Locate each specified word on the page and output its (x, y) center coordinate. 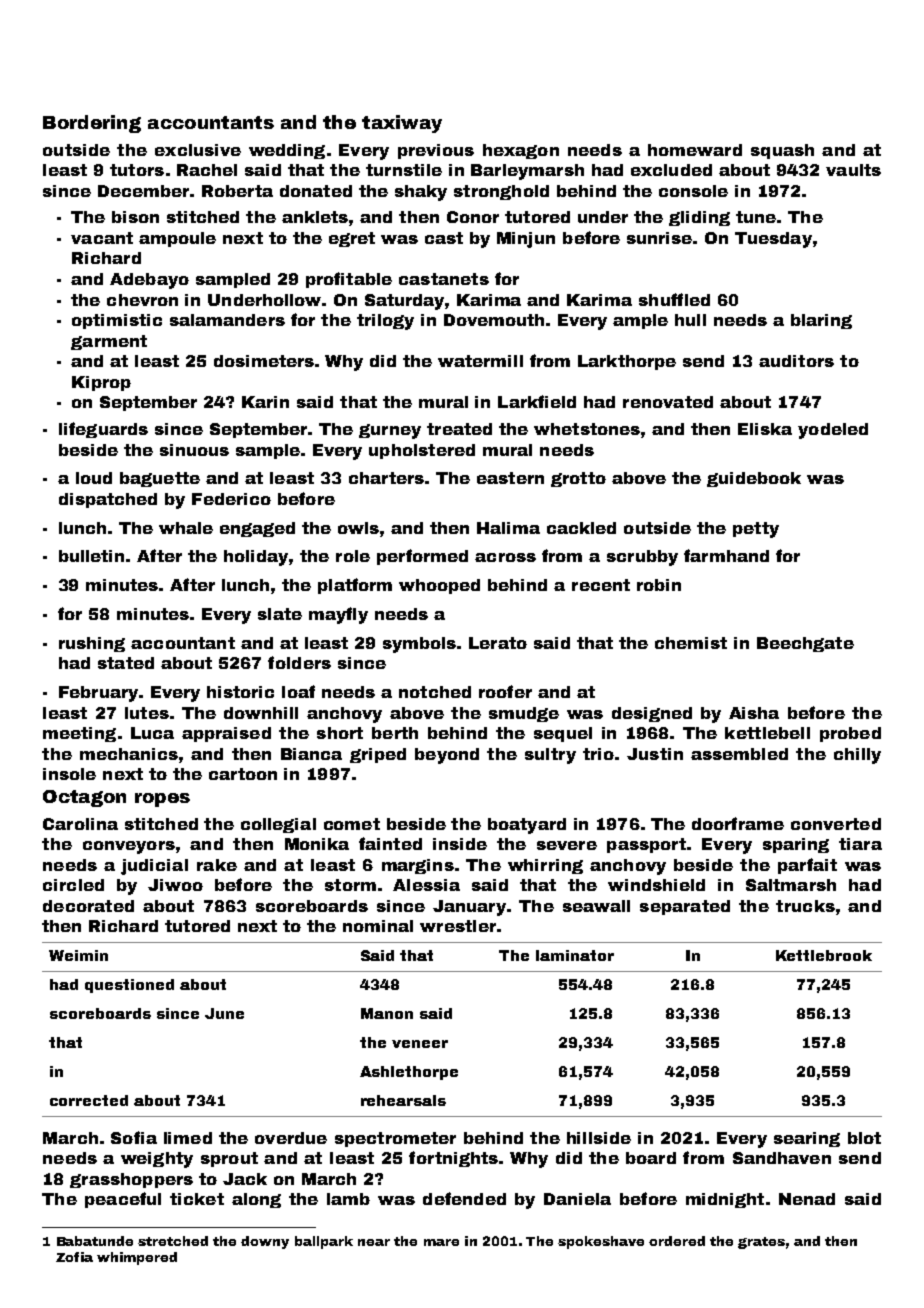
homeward (695, 150)
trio (598, 754)
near (374, 1242)
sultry (550, 756)
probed (850, 734)
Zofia (74, 1257)
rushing (92, 644)
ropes (162, 800)
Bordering (92, 124)
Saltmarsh (791, 885)
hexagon (521, 151)
